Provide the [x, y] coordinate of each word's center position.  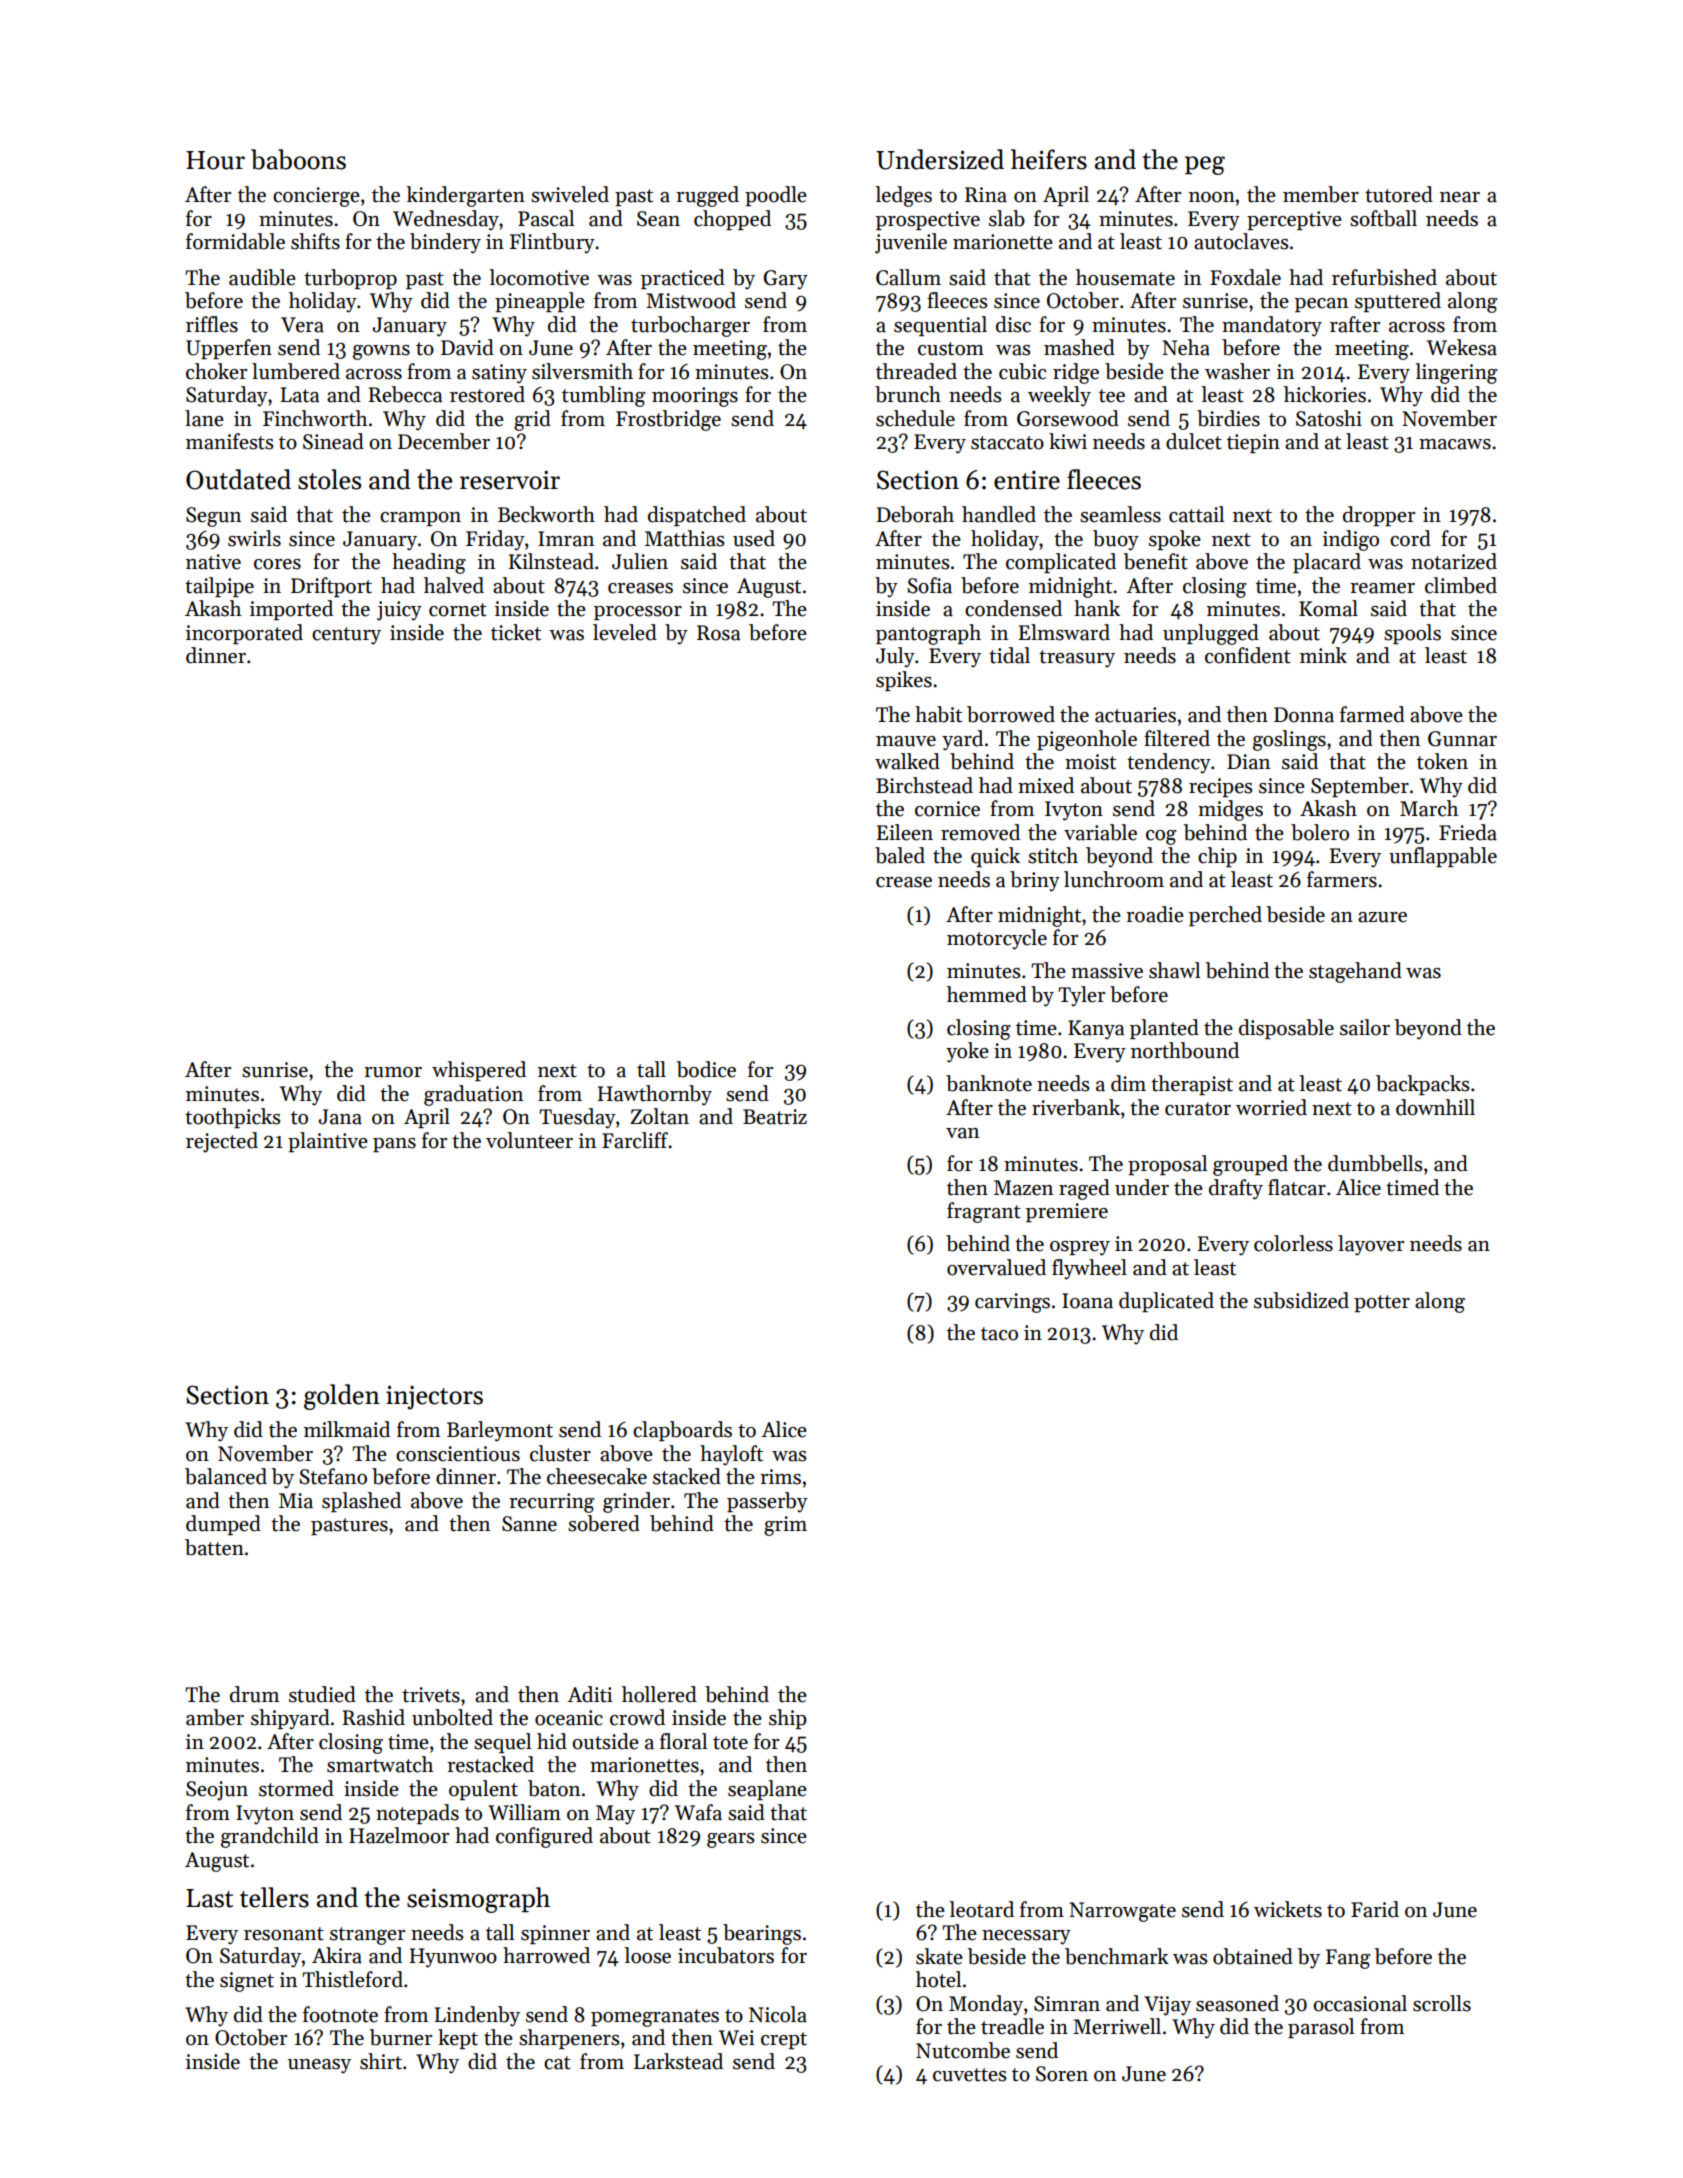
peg [1205, 165]
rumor [393, 1072]
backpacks [1423, 1085]
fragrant [984, 1212]
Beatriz [775, 1117]
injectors [434, 1397]
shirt [381, 2061]
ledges [903, 196]
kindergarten [466, 196]
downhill [1435, 1107]
